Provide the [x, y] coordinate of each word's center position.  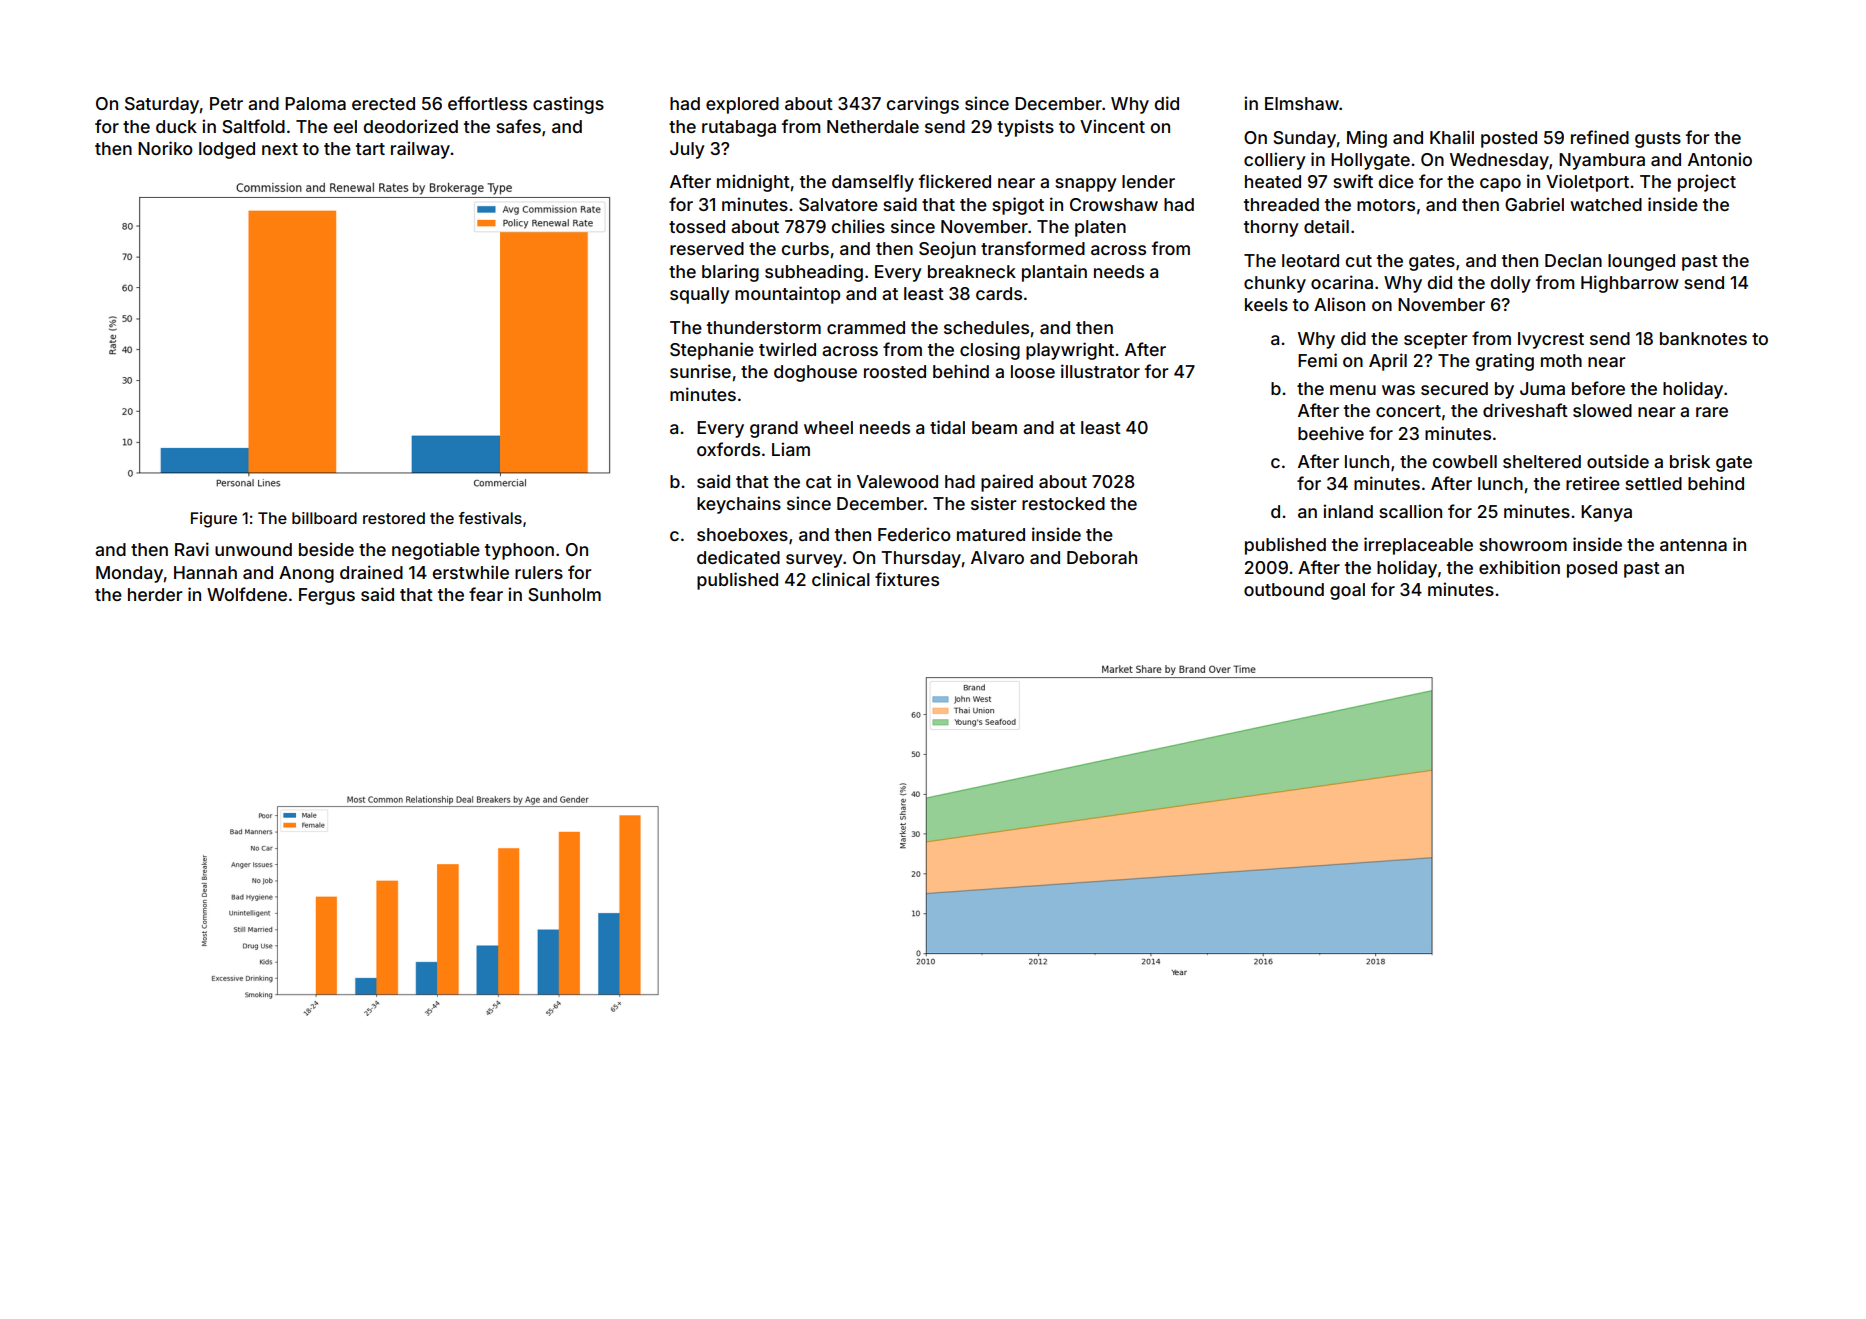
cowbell [1465, 461]
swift [1353, 181]
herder [155, 594]
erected [383, 103]
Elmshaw [1302, 103]
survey [814, 561]
